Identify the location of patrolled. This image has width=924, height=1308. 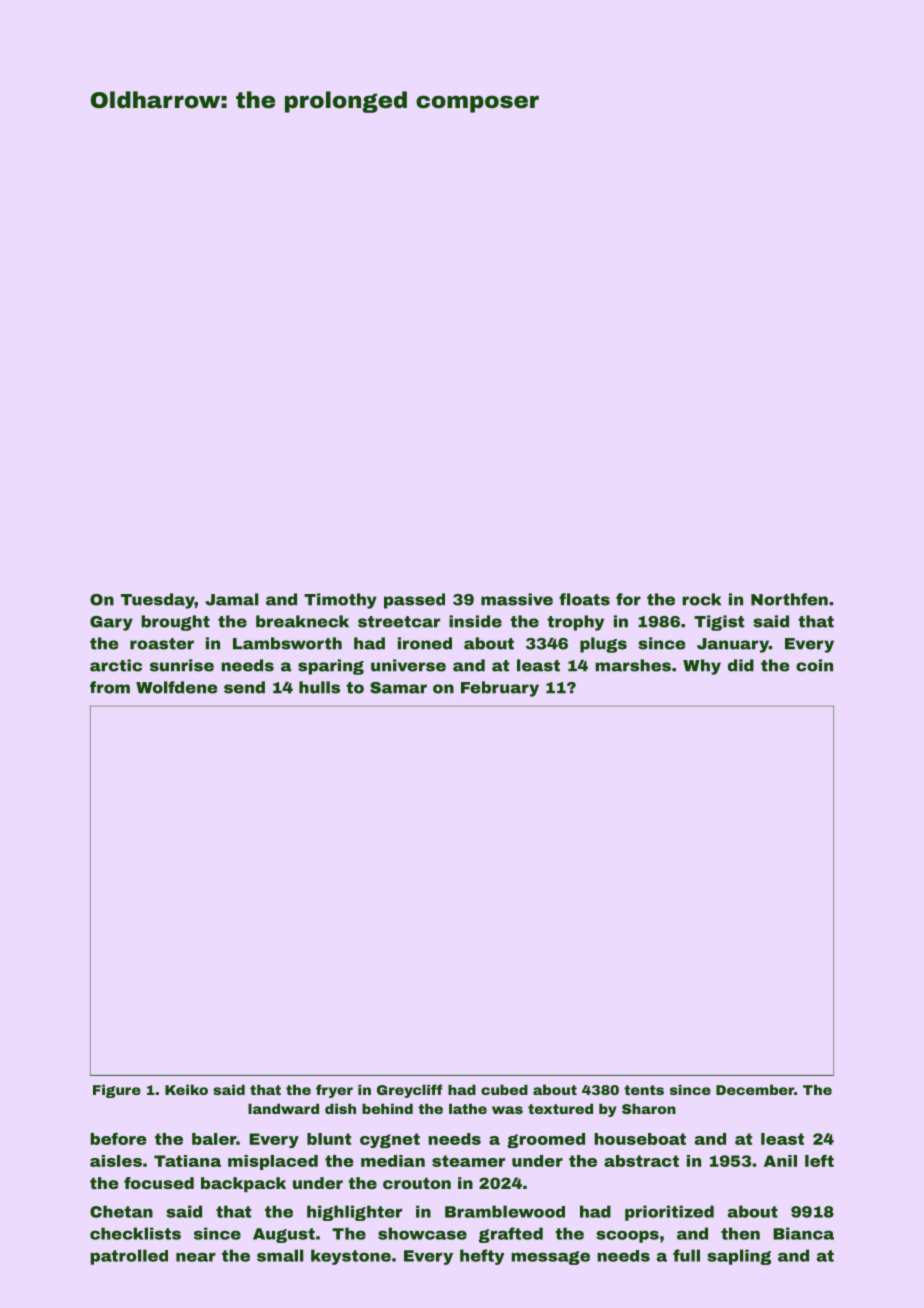
(129, 1257).
